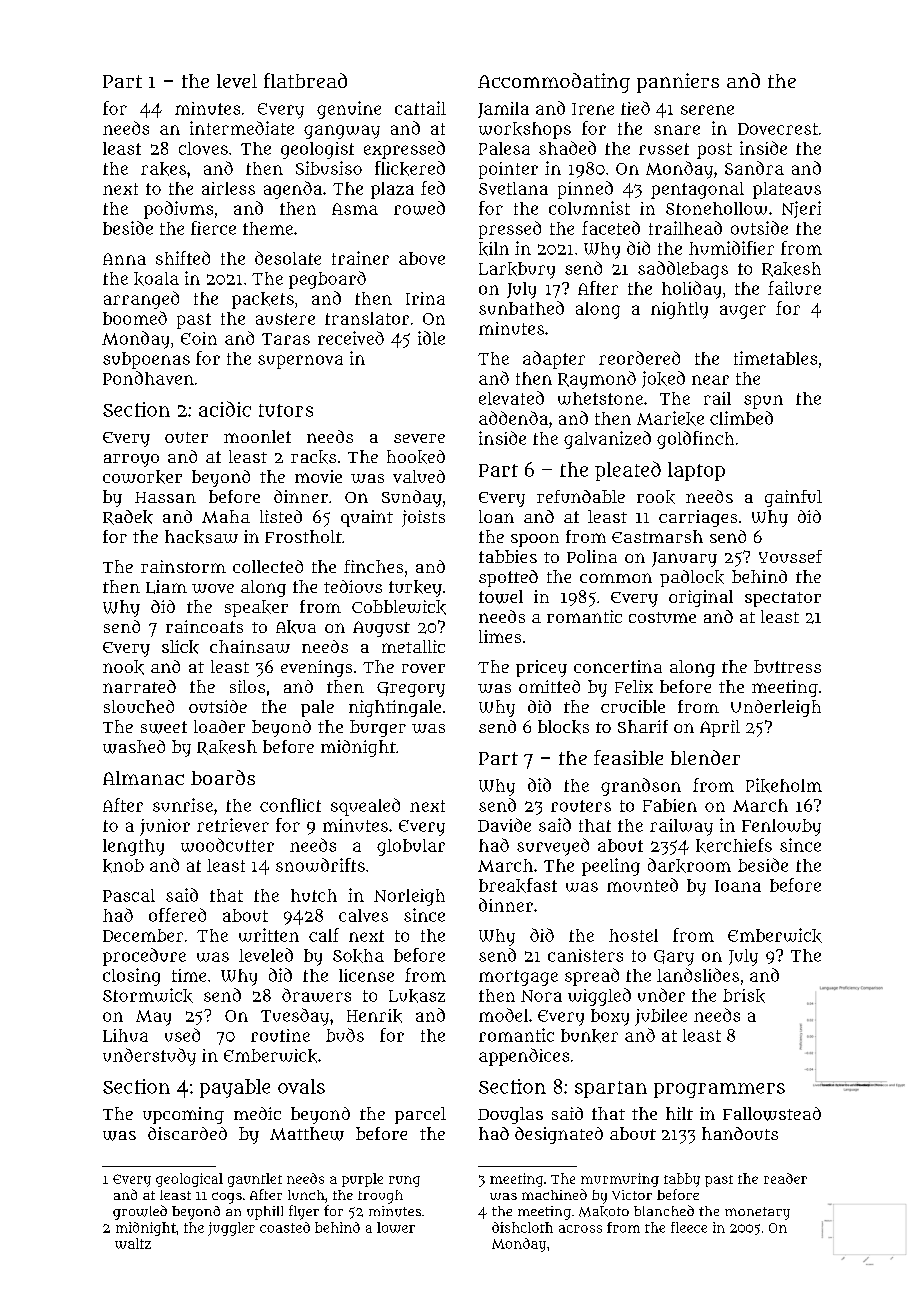  Describe the element at coordinates (801, 209) in the screenshot. I see `Njeri` at that location.
